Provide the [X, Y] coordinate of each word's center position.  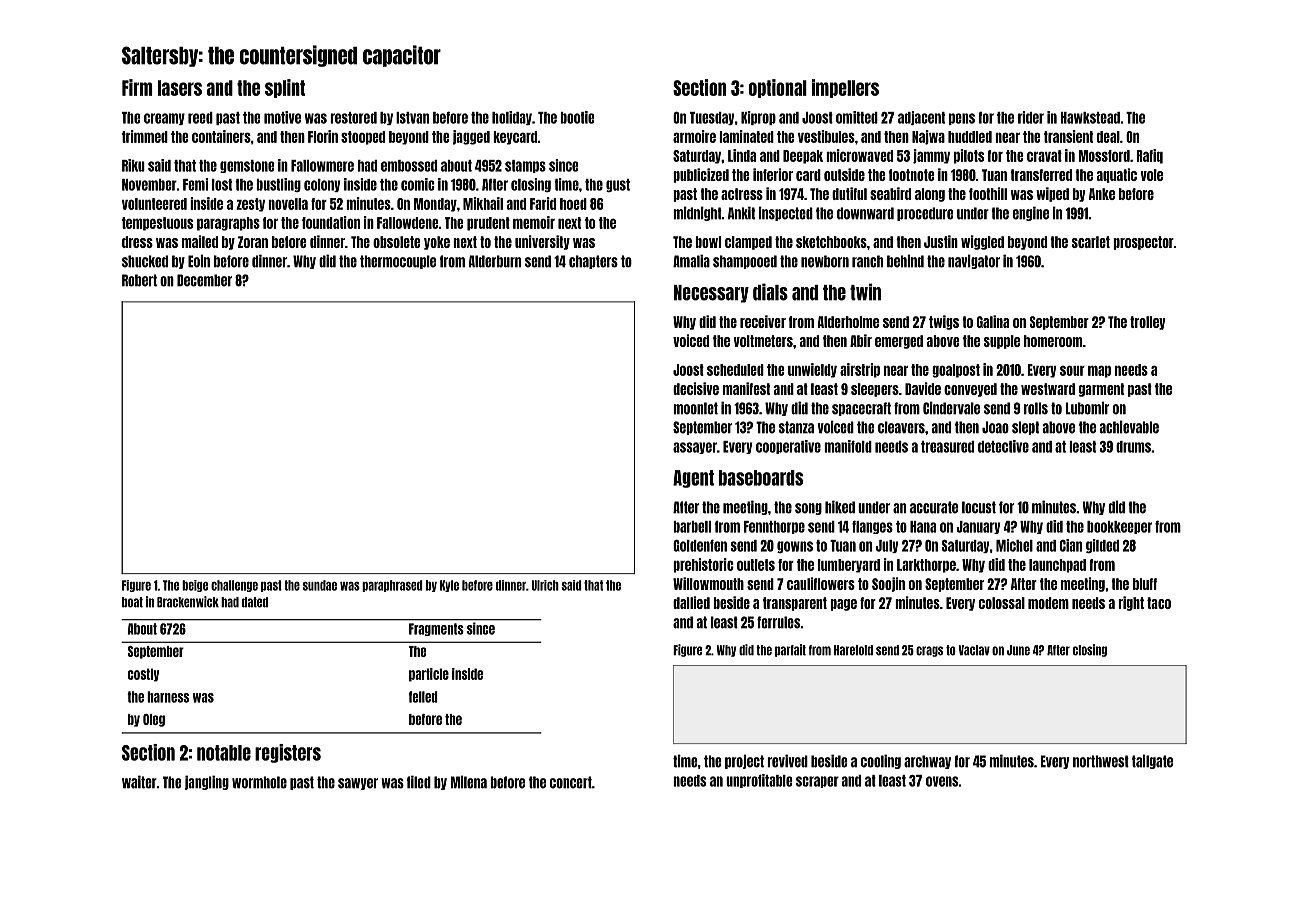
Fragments [436, 629]
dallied [691, 602]
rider [1031, 117]
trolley [1148, 323]
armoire [694, 136]
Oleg [154, 720]
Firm [137, 87]
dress [137, 242]
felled [423, 697]
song [808, 509]
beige [195, 586]
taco [1159, 603]
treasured [947, 447]
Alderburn [495, 261]
